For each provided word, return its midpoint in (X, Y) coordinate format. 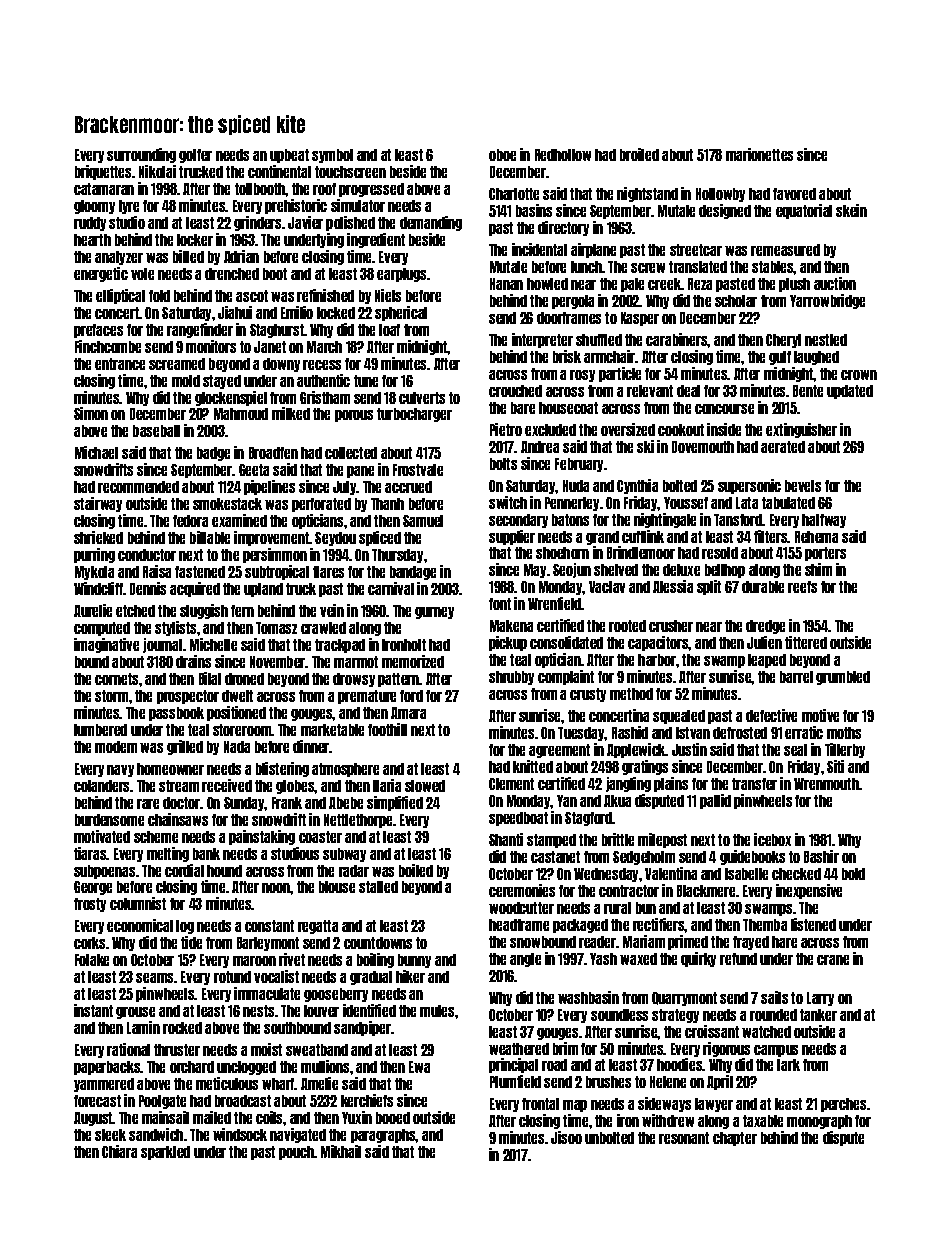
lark (788, 1065)
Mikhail (341, 1151)
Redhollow (563, 155)
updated (850, 392)
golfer (195, 156)
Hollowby (720, 195)
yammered (104, 1085)
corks (89, 943)
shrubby (511, 678)
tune (366, 381)
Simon (91, 413)
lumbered (100, 730)
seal (795, 750)
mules (437, 1011)
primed (688, 942)
